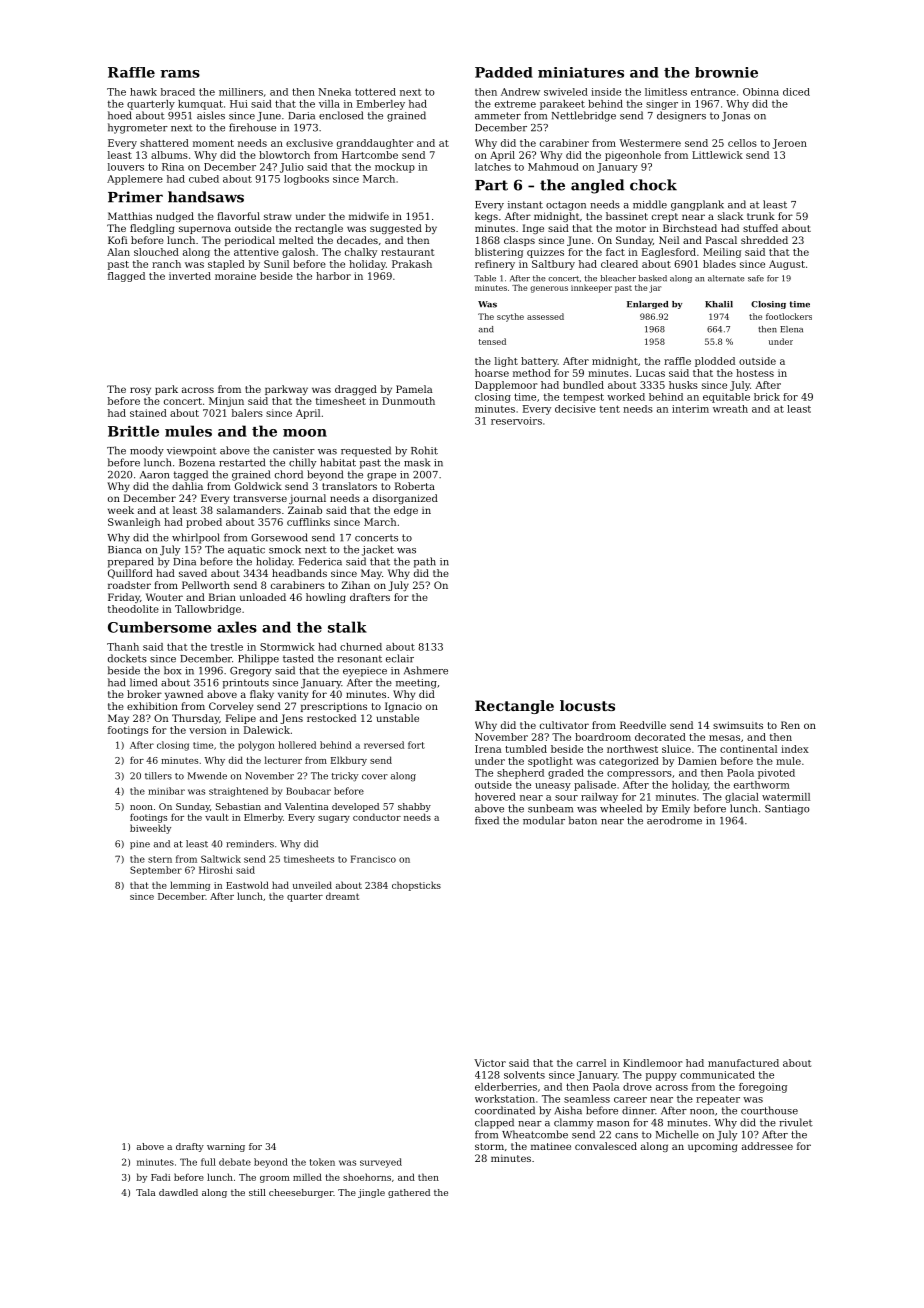  Describe the element at coordinates (226, 1147) in the image. I see `warning` at that location.
